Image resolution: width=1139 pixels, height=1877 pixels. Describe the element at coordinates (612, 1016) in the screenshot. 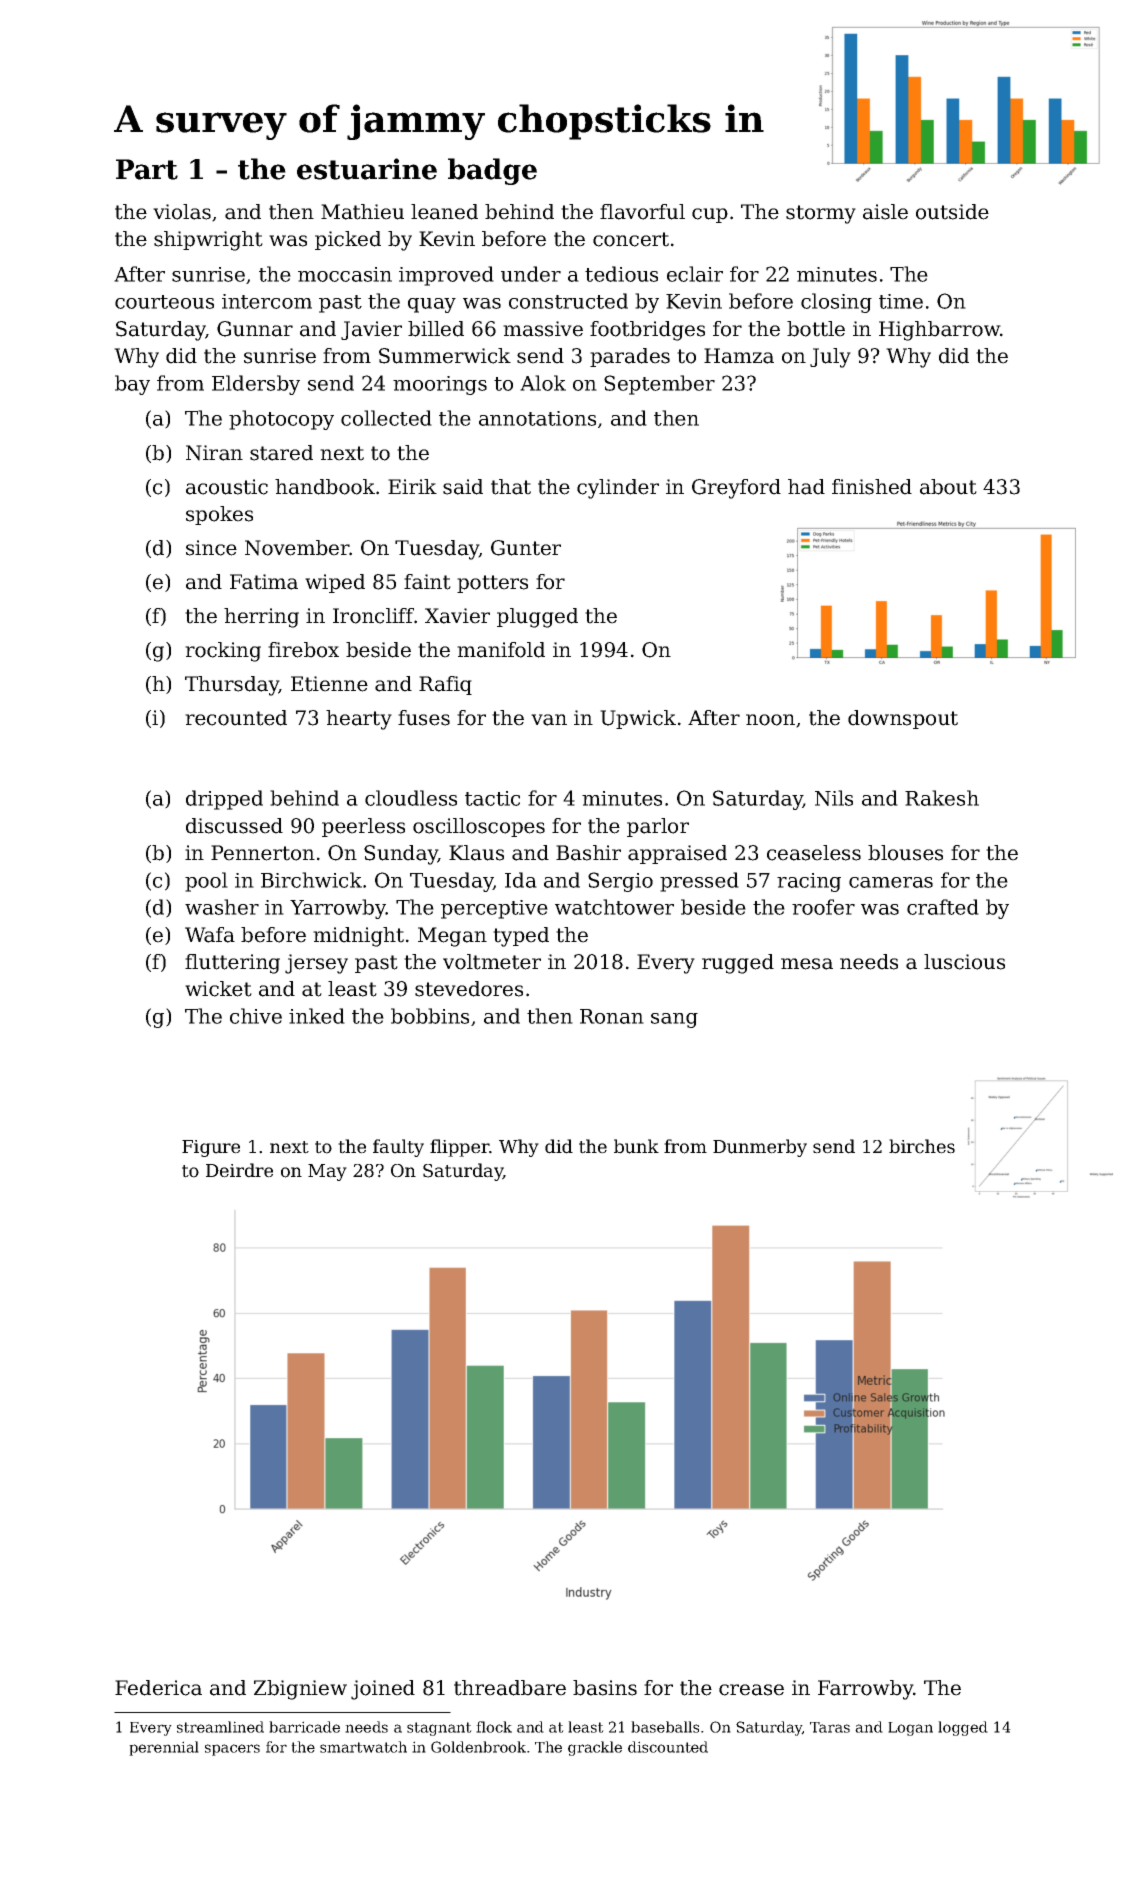

I see `Ronan` at that location.
